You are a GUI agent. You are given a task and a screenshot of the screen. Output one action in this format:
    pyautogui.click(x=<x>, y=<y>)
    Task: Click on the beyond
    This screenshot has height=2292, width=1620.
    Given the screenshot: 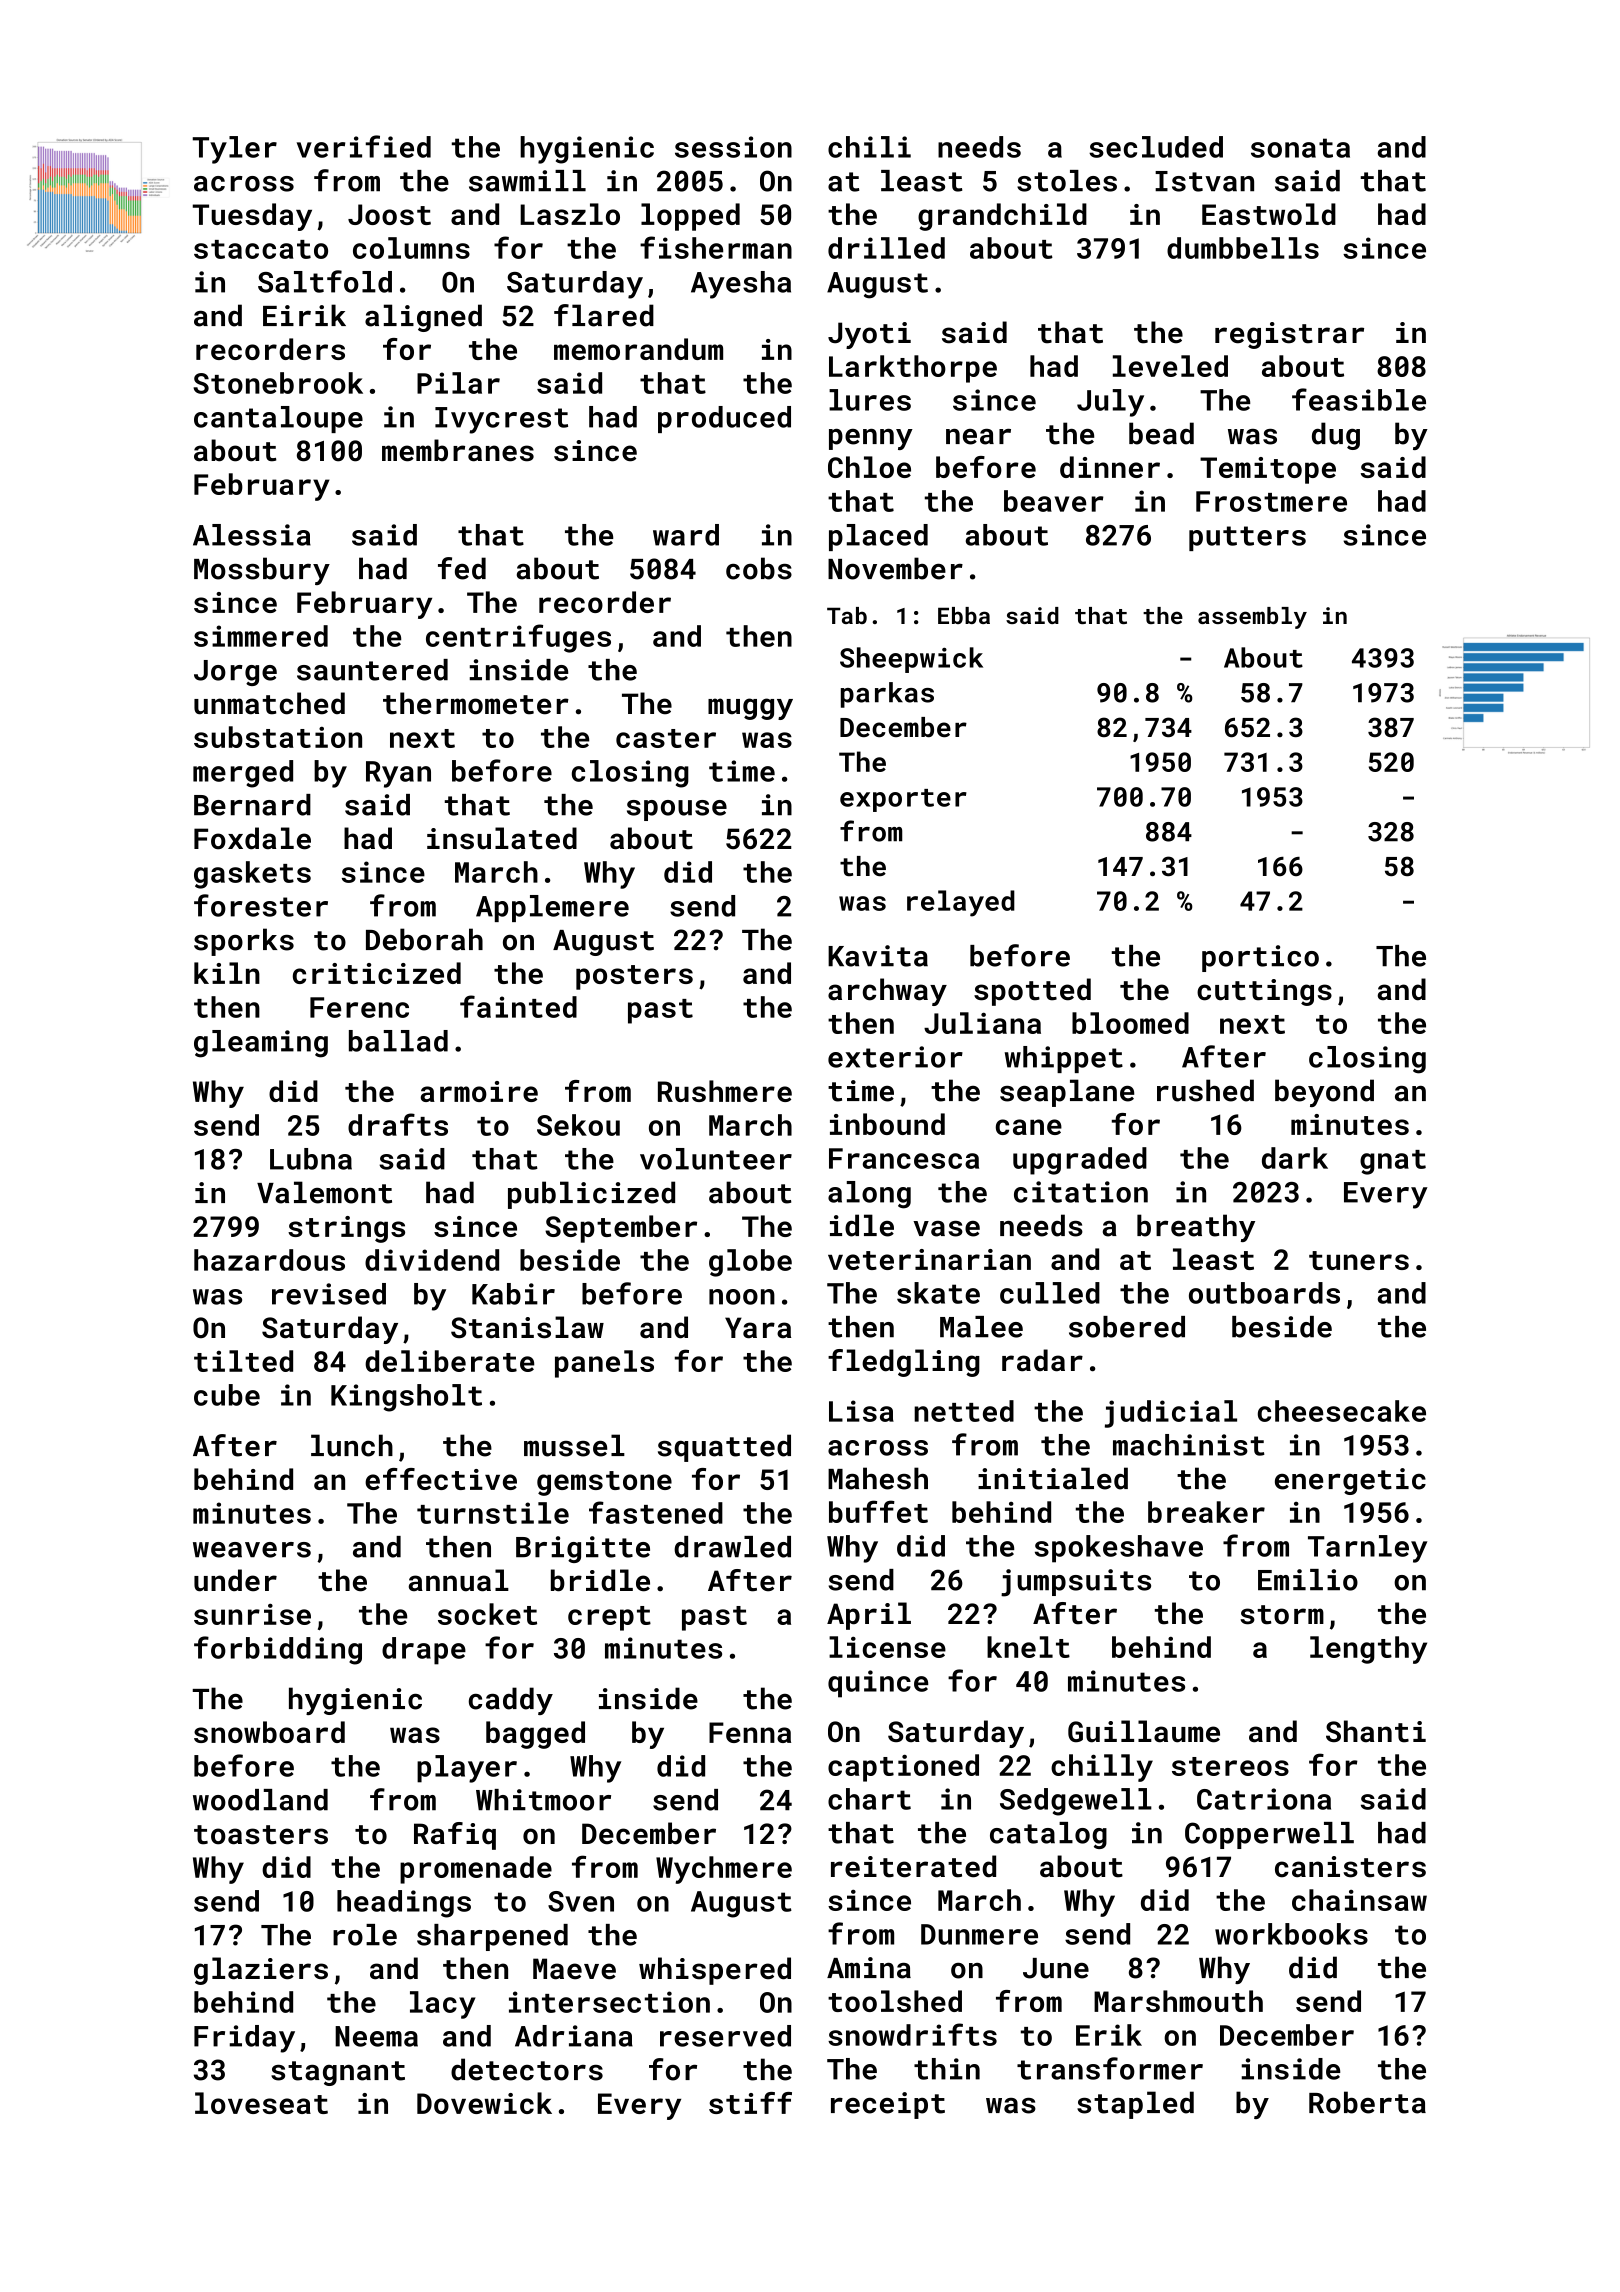 What is the action you would take?
    pyautogui.click(x=1324, y=1093)
